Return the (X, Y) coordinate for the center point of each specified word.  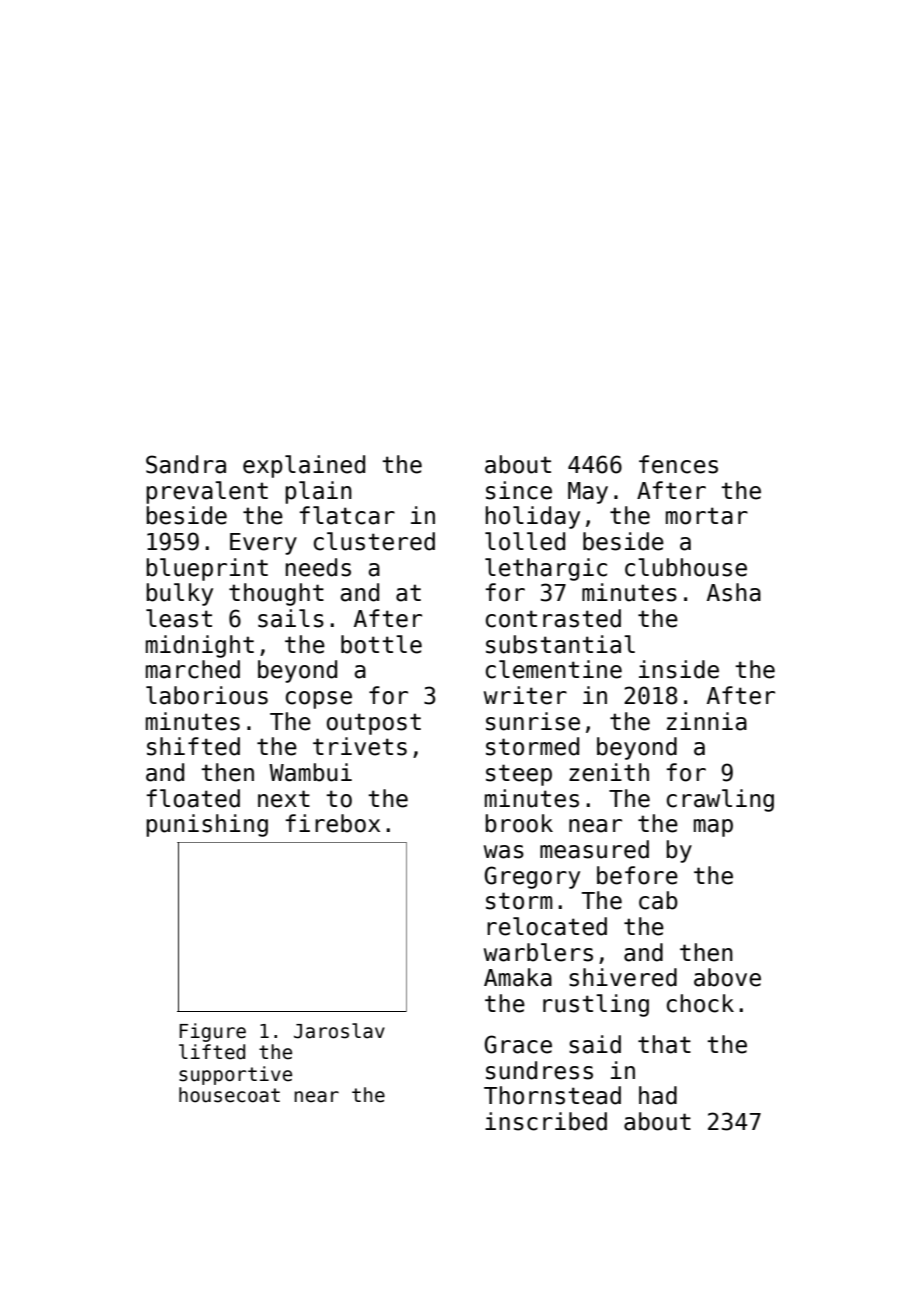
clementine (554, 669)
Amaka (518, 977)
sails (291, 618)
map (713, 828)
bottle (381, 644)
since (519, 490)
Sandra (186, 464)
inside (679, 669)
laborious (207, 695)
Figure (213, 1032)
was (504, 852)
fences (678, 464)
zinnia (707, 721)
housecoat (229, 1095)
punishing (207, 825)
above (727, 977)
